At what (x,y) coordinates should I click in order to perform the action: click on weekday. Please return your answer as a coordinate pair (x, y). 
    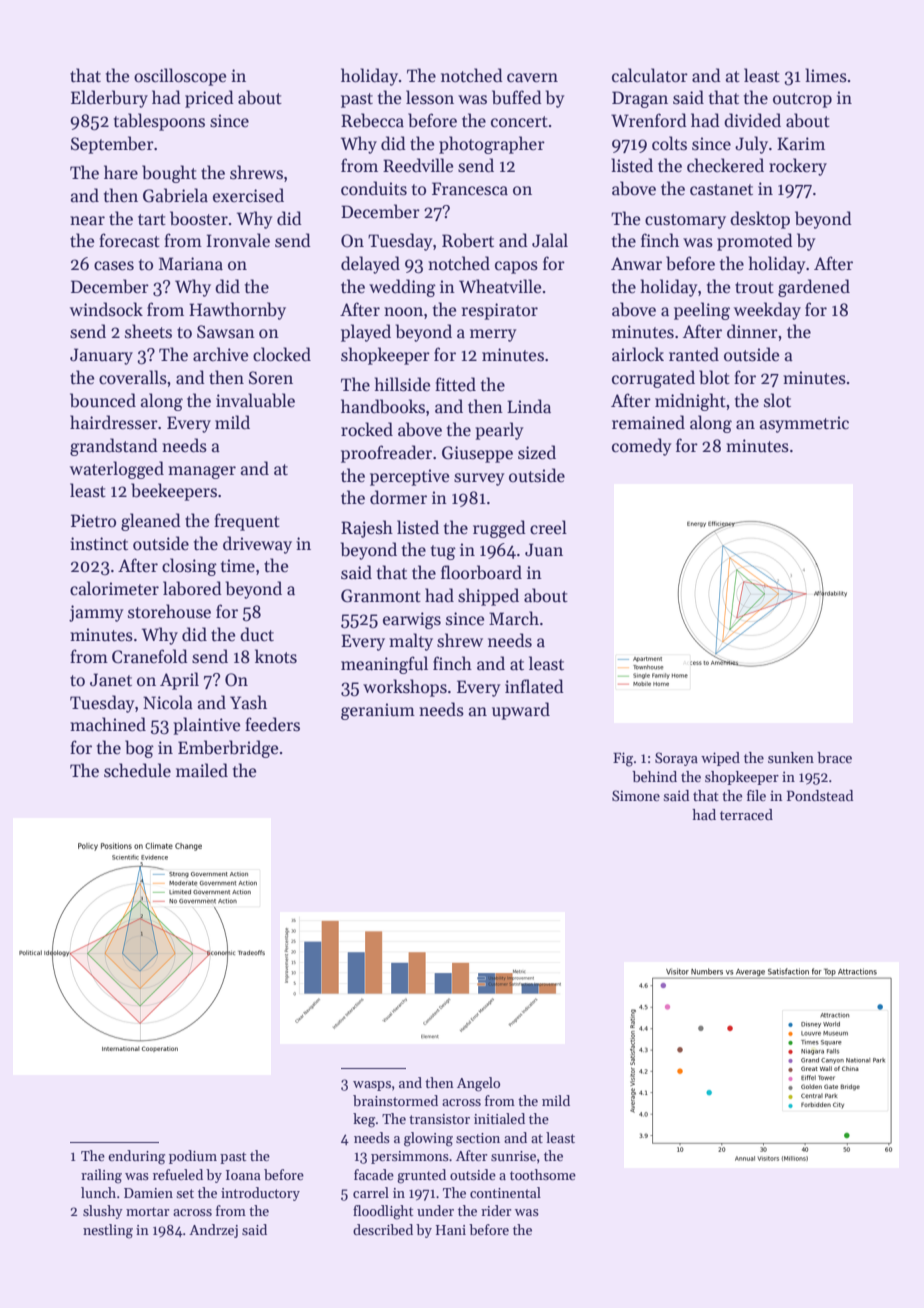
    Looking at the image, I should click on (767, 311).
